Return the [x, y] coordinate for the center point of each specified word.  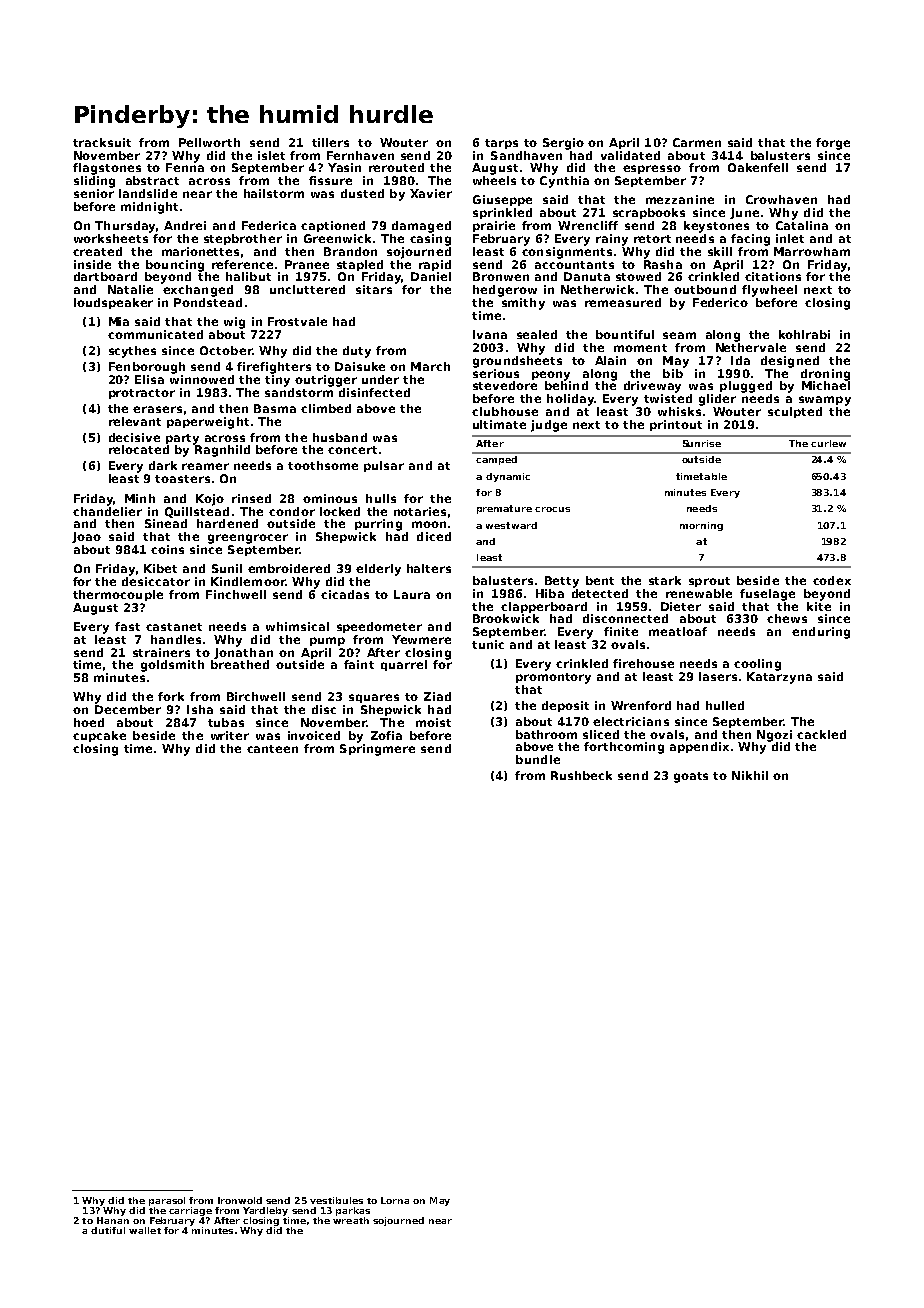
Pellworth [209, 142]
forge [833, 144]
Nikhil [750, 775]
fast [127, 626]
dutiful [108, 1230]
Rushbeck [581, 775]
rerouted [396, 167]
